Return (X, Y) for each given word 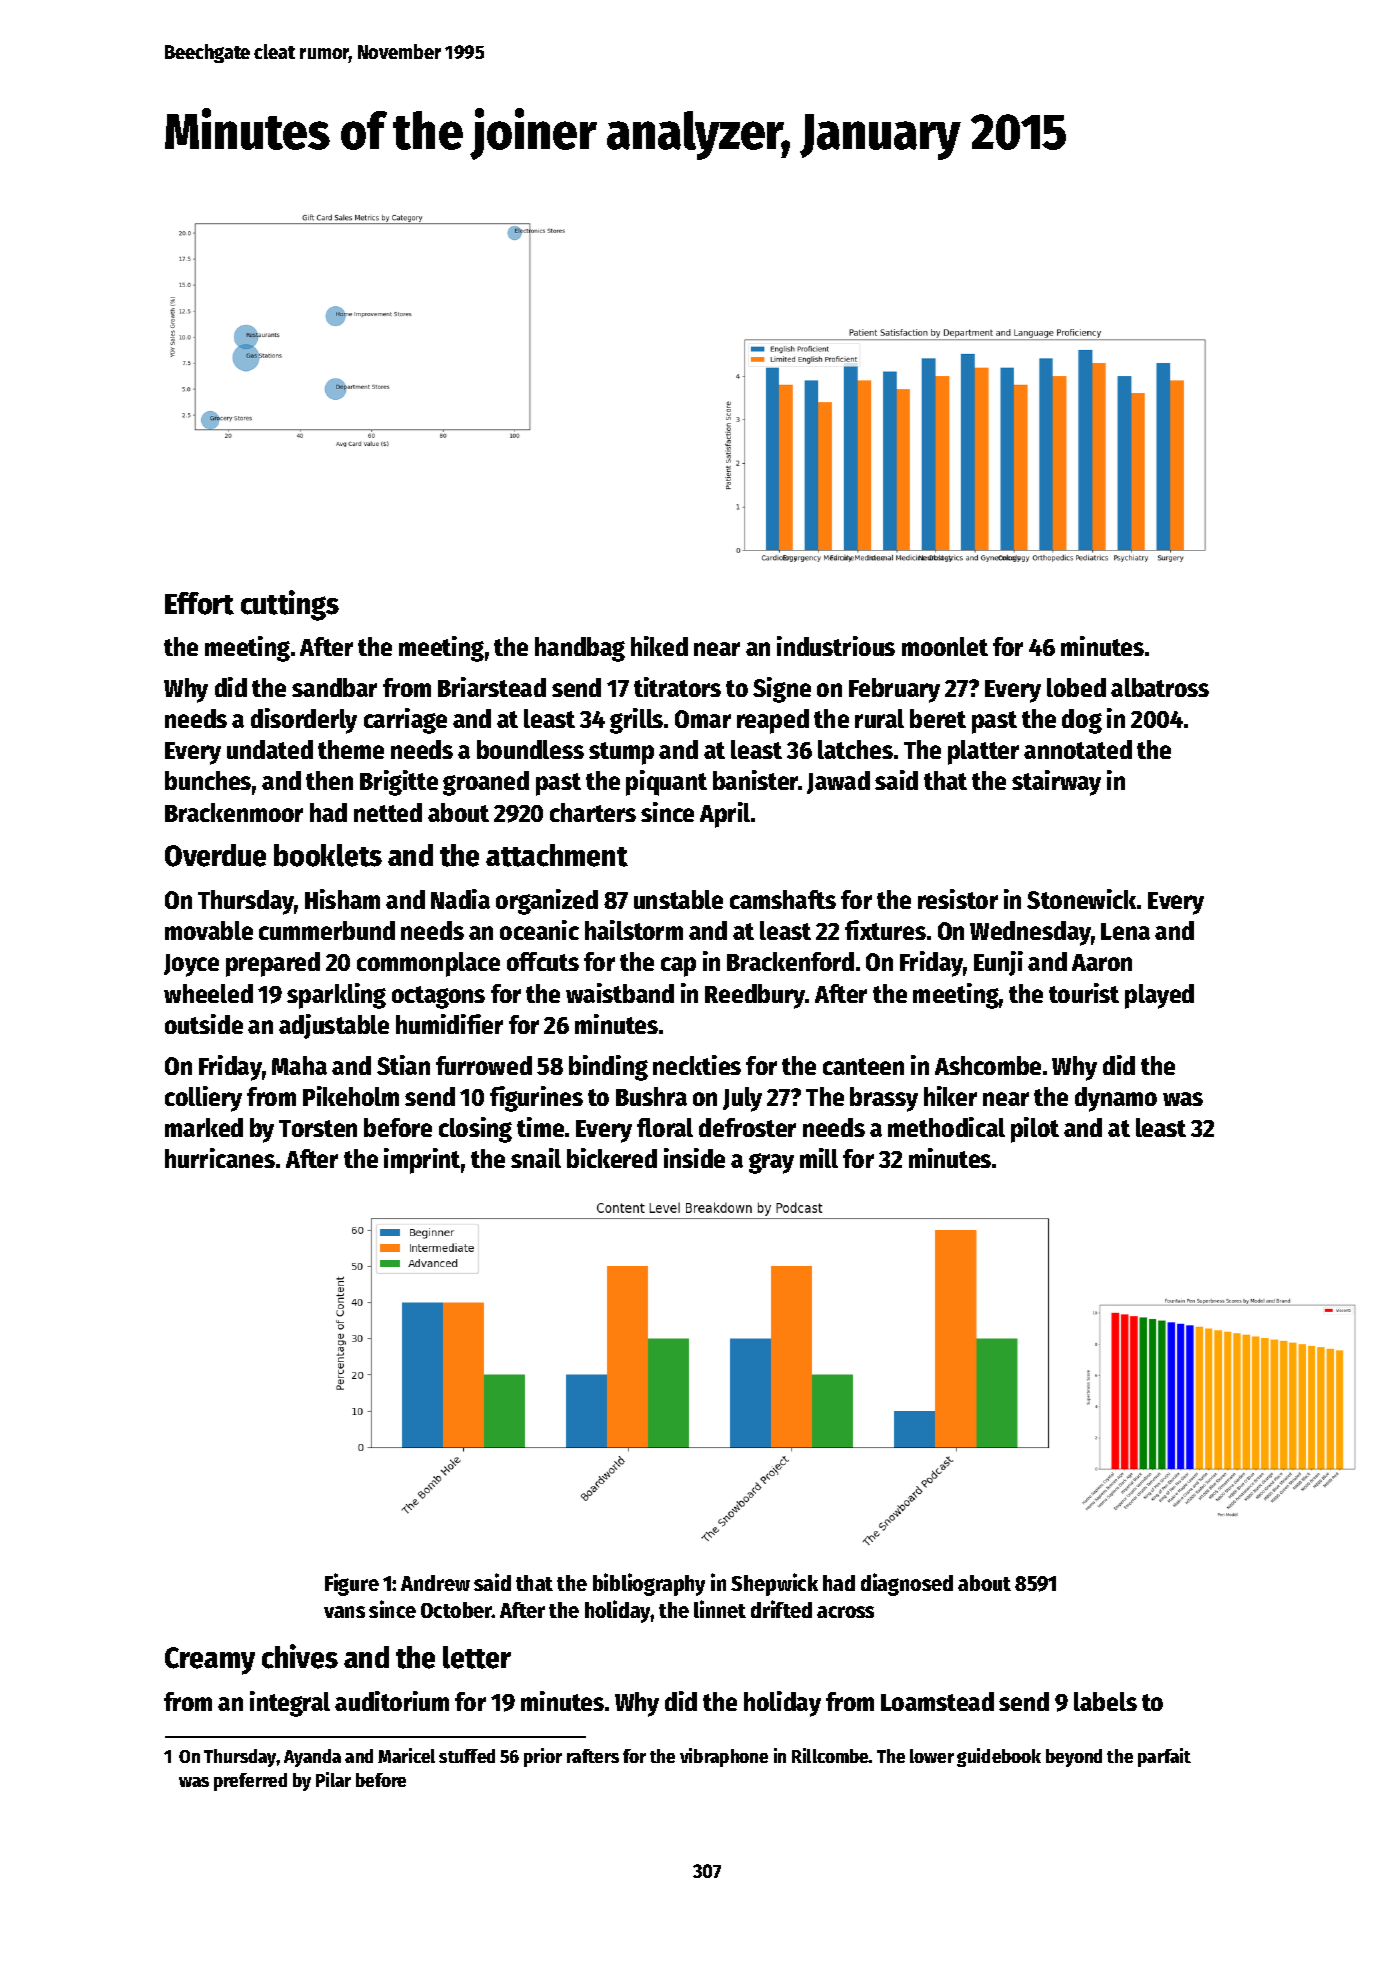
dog (1082, 721)
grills (636, 721)
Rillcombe (830, 1755)
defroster (747, 1127)
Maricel (406, 1755)
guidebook (999, 1757)
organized (547, 902)
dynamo (1116, 1099)
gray (771, 1163)
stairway (1056, 783)
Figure (352, 1584)
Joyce (191, 965)
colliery (203, 1099)
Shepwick (774, 1584)
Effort (199, 603)
